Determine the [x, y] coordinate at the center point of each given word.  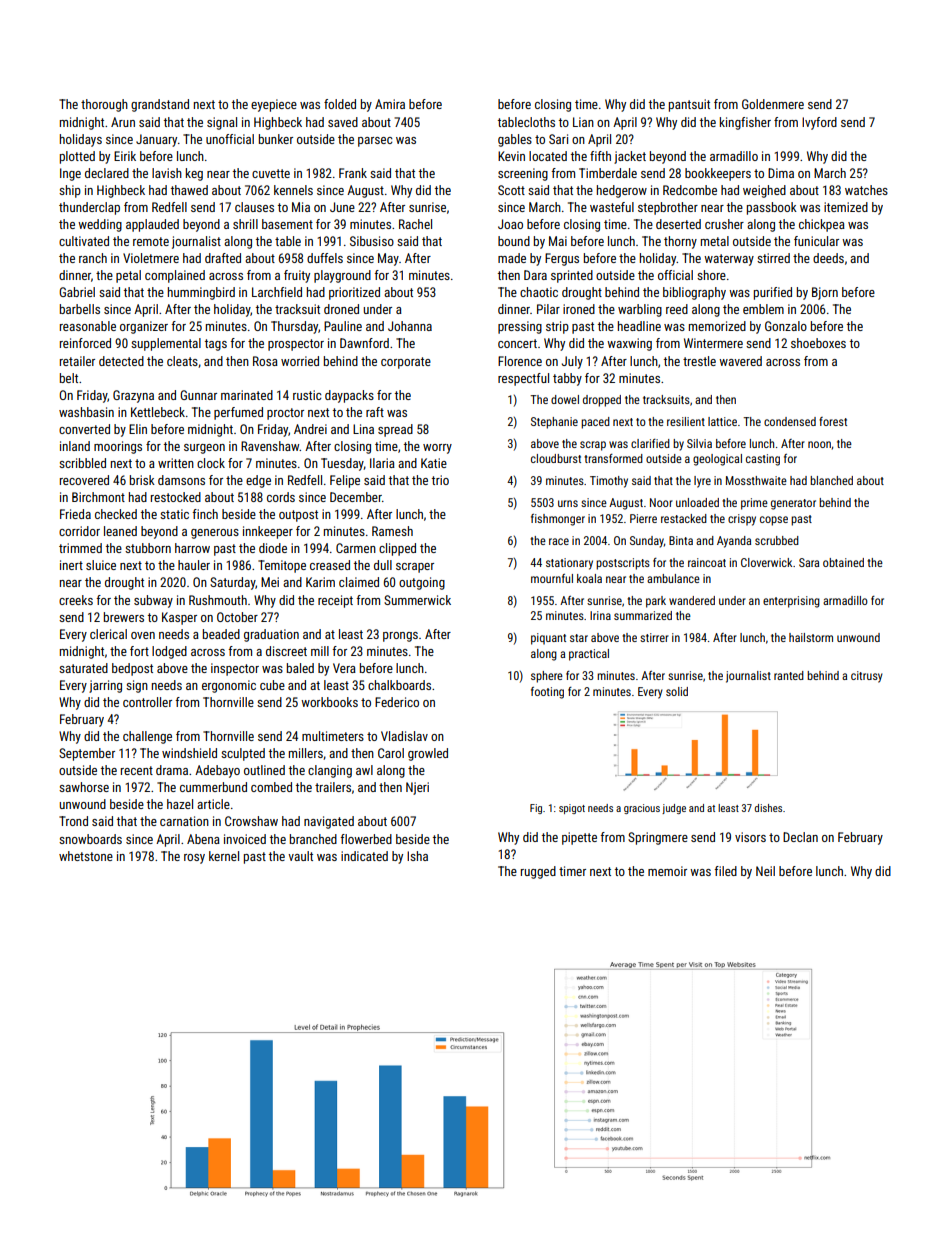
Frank [353, 173]
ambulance [673, 578]
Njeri [417, 788]
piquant [548, 639]
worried [300, 361]
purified [773, 293]
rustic [307, 395]
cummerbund [213, 787]
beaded [221, 634]
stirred [773, 258]
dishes [768, 808]
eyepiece [274, 105]
